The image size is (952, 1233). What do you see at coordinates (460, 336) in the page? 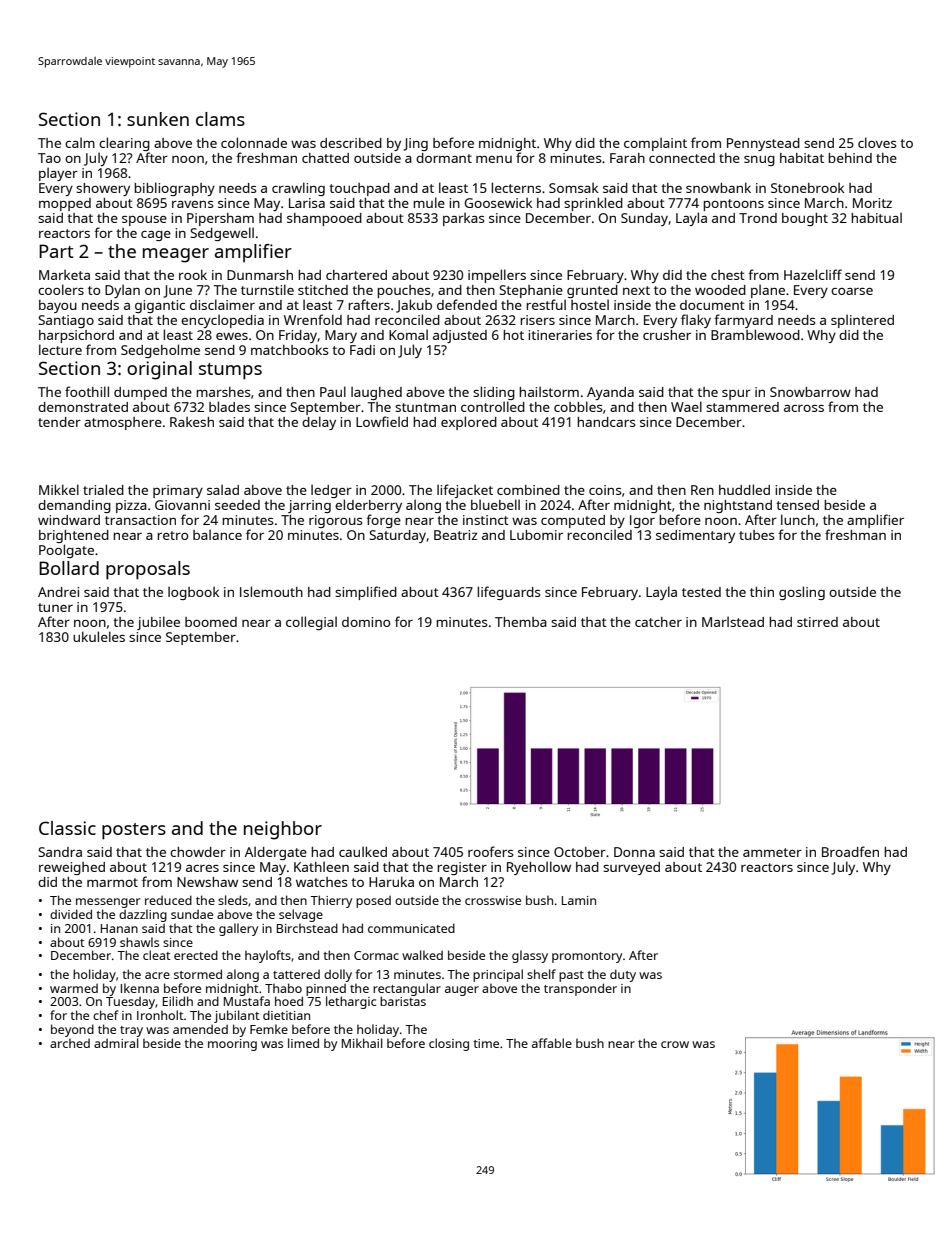
I see `adjusted` at bounding box center [460, 336].
